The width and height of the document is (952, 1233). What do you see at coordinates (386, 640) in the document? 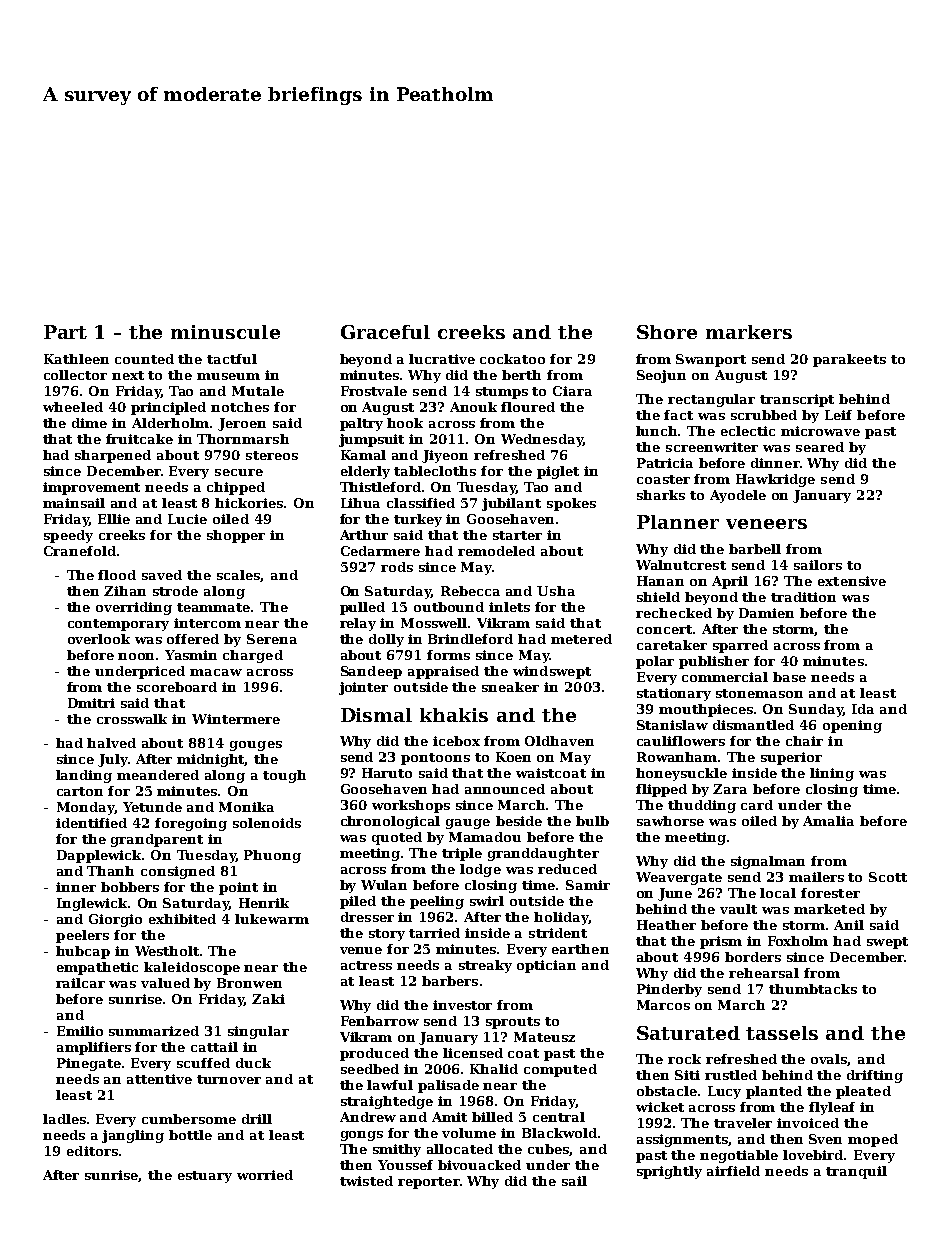
I see `dolly` at bounding box center [386, 640].
